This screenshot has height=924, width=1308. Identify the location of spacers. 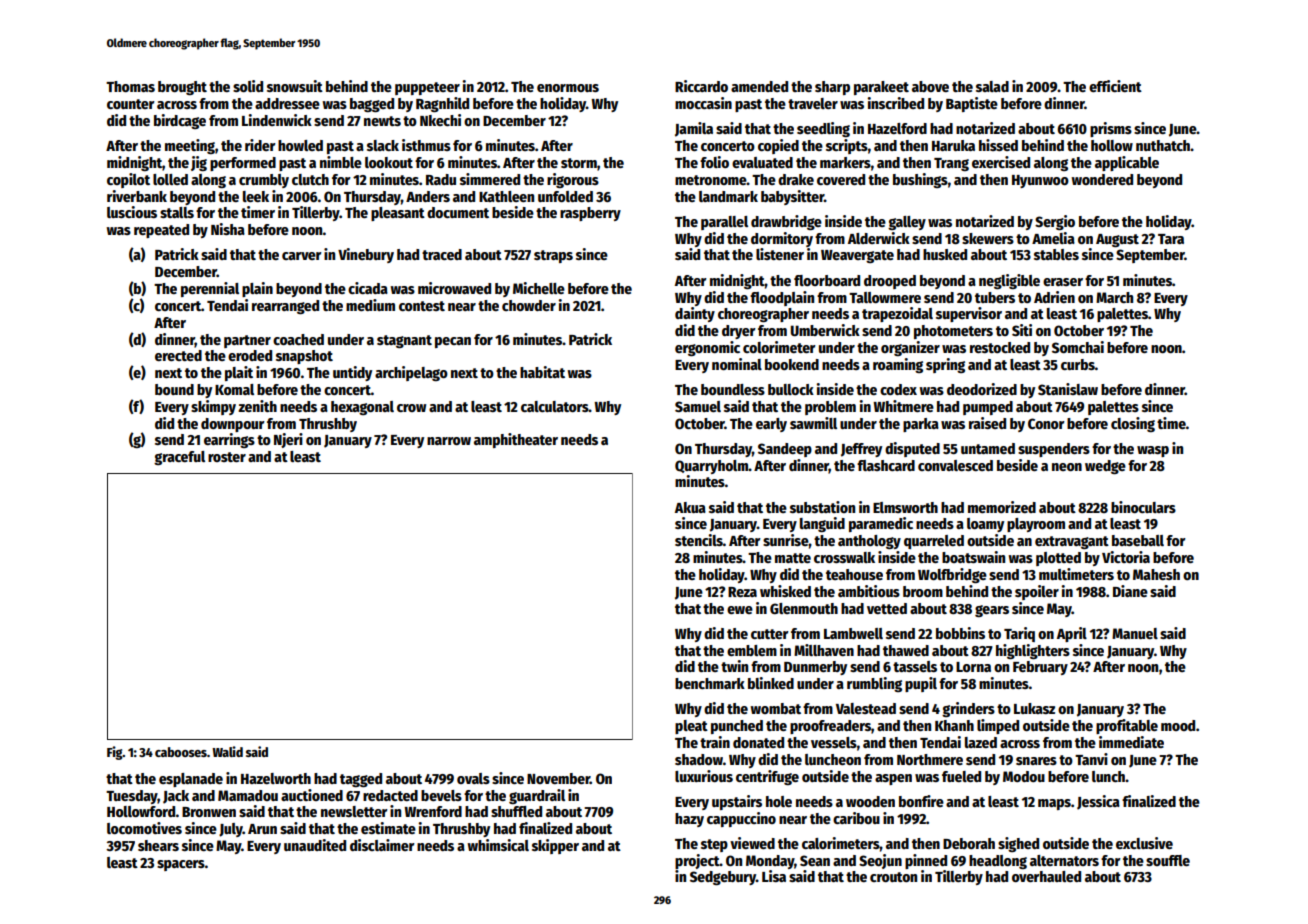
(181, 865).
